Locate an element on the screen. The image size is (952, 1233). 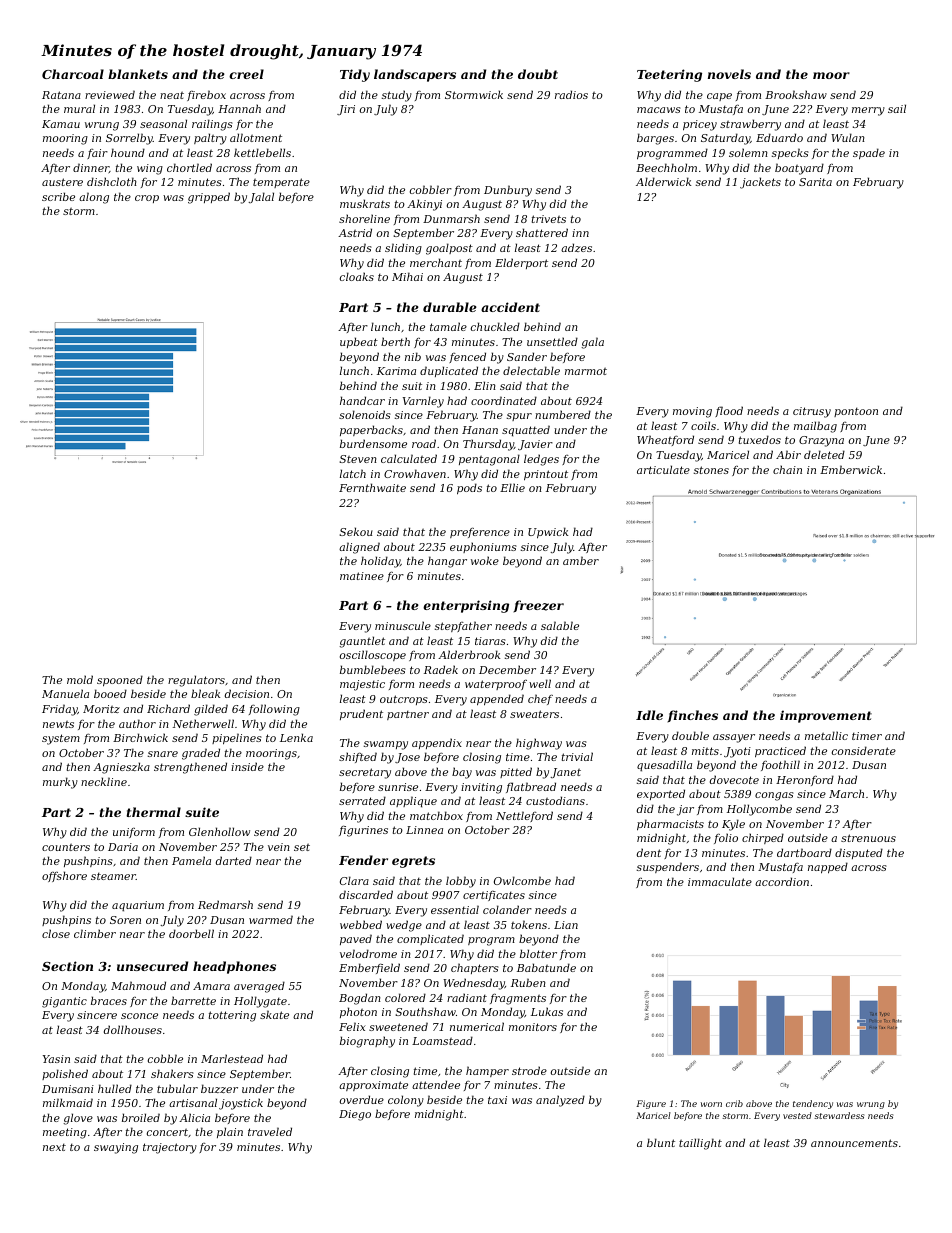
blankets is located at coordinates (138, 74).
